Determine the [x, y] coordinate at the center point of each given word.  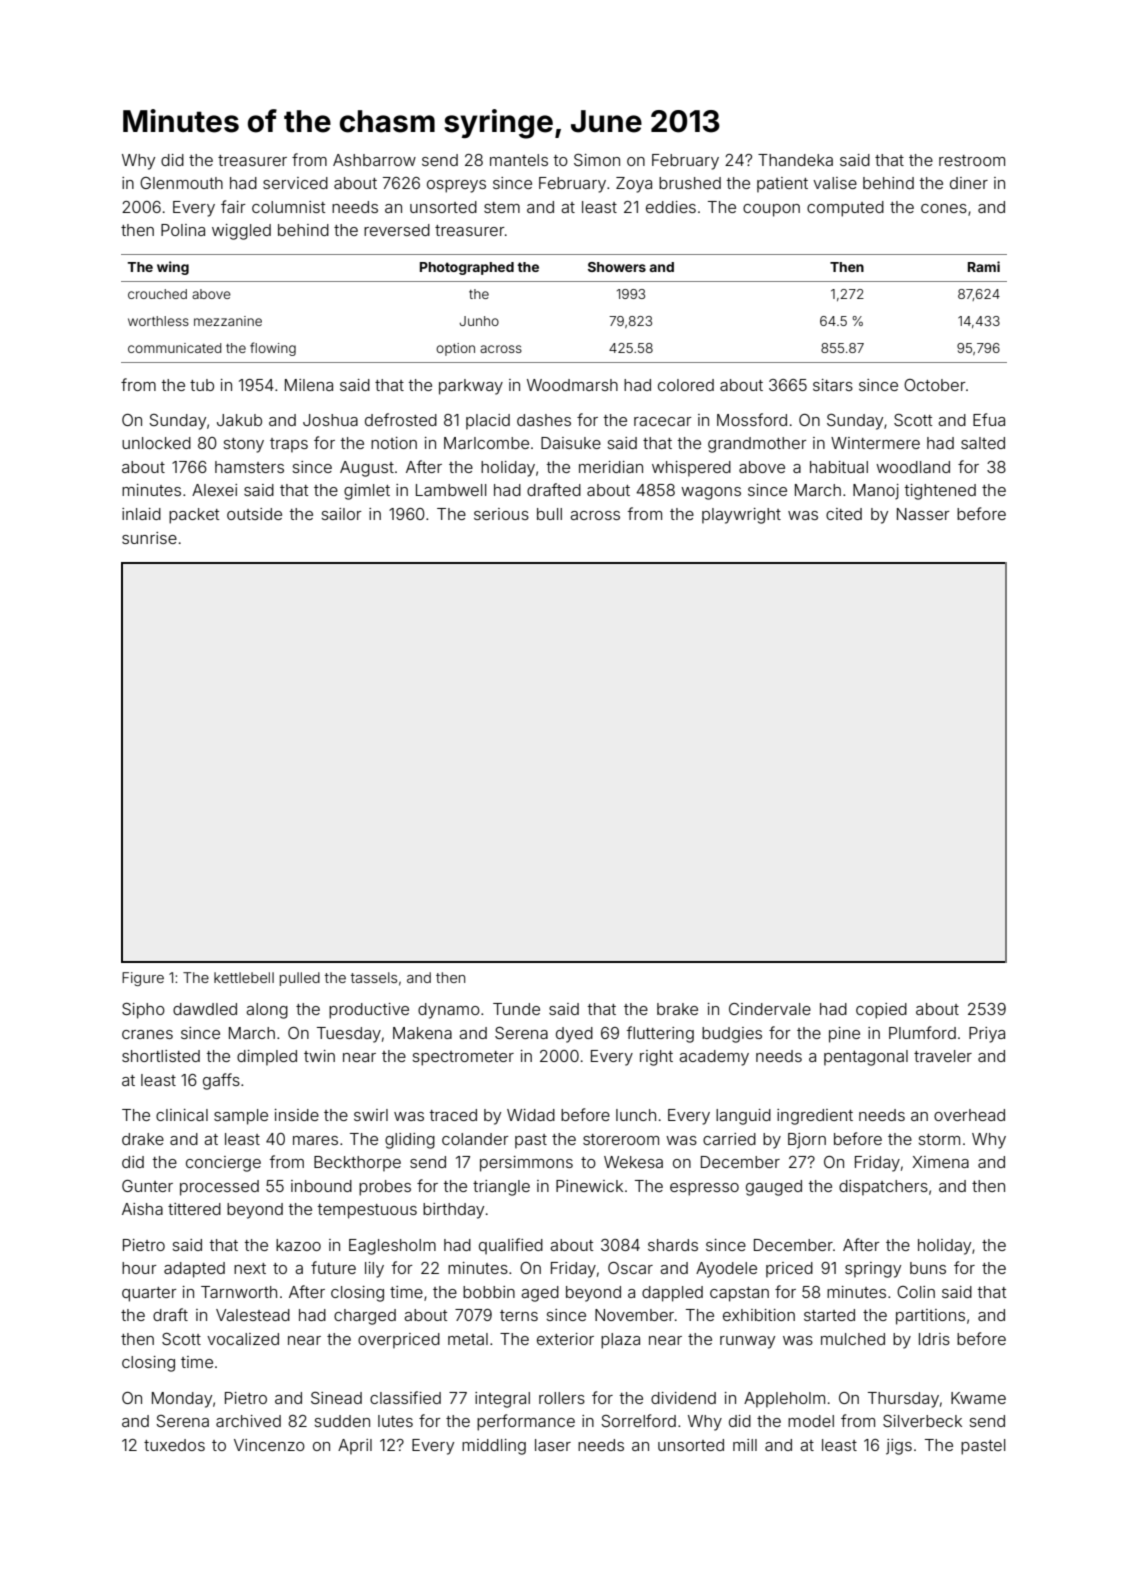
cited [844, 514]
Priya [987, 1035]
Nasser [923, 514]
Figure [143, 979]
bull [549, 514]
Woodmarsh [572, 385]
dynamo [449, 1011]
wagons [711, 493]
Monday [182, 1400]
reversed [397, 230]
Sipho [143, 1011]
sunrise [149, 538]
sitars [833, 385]
